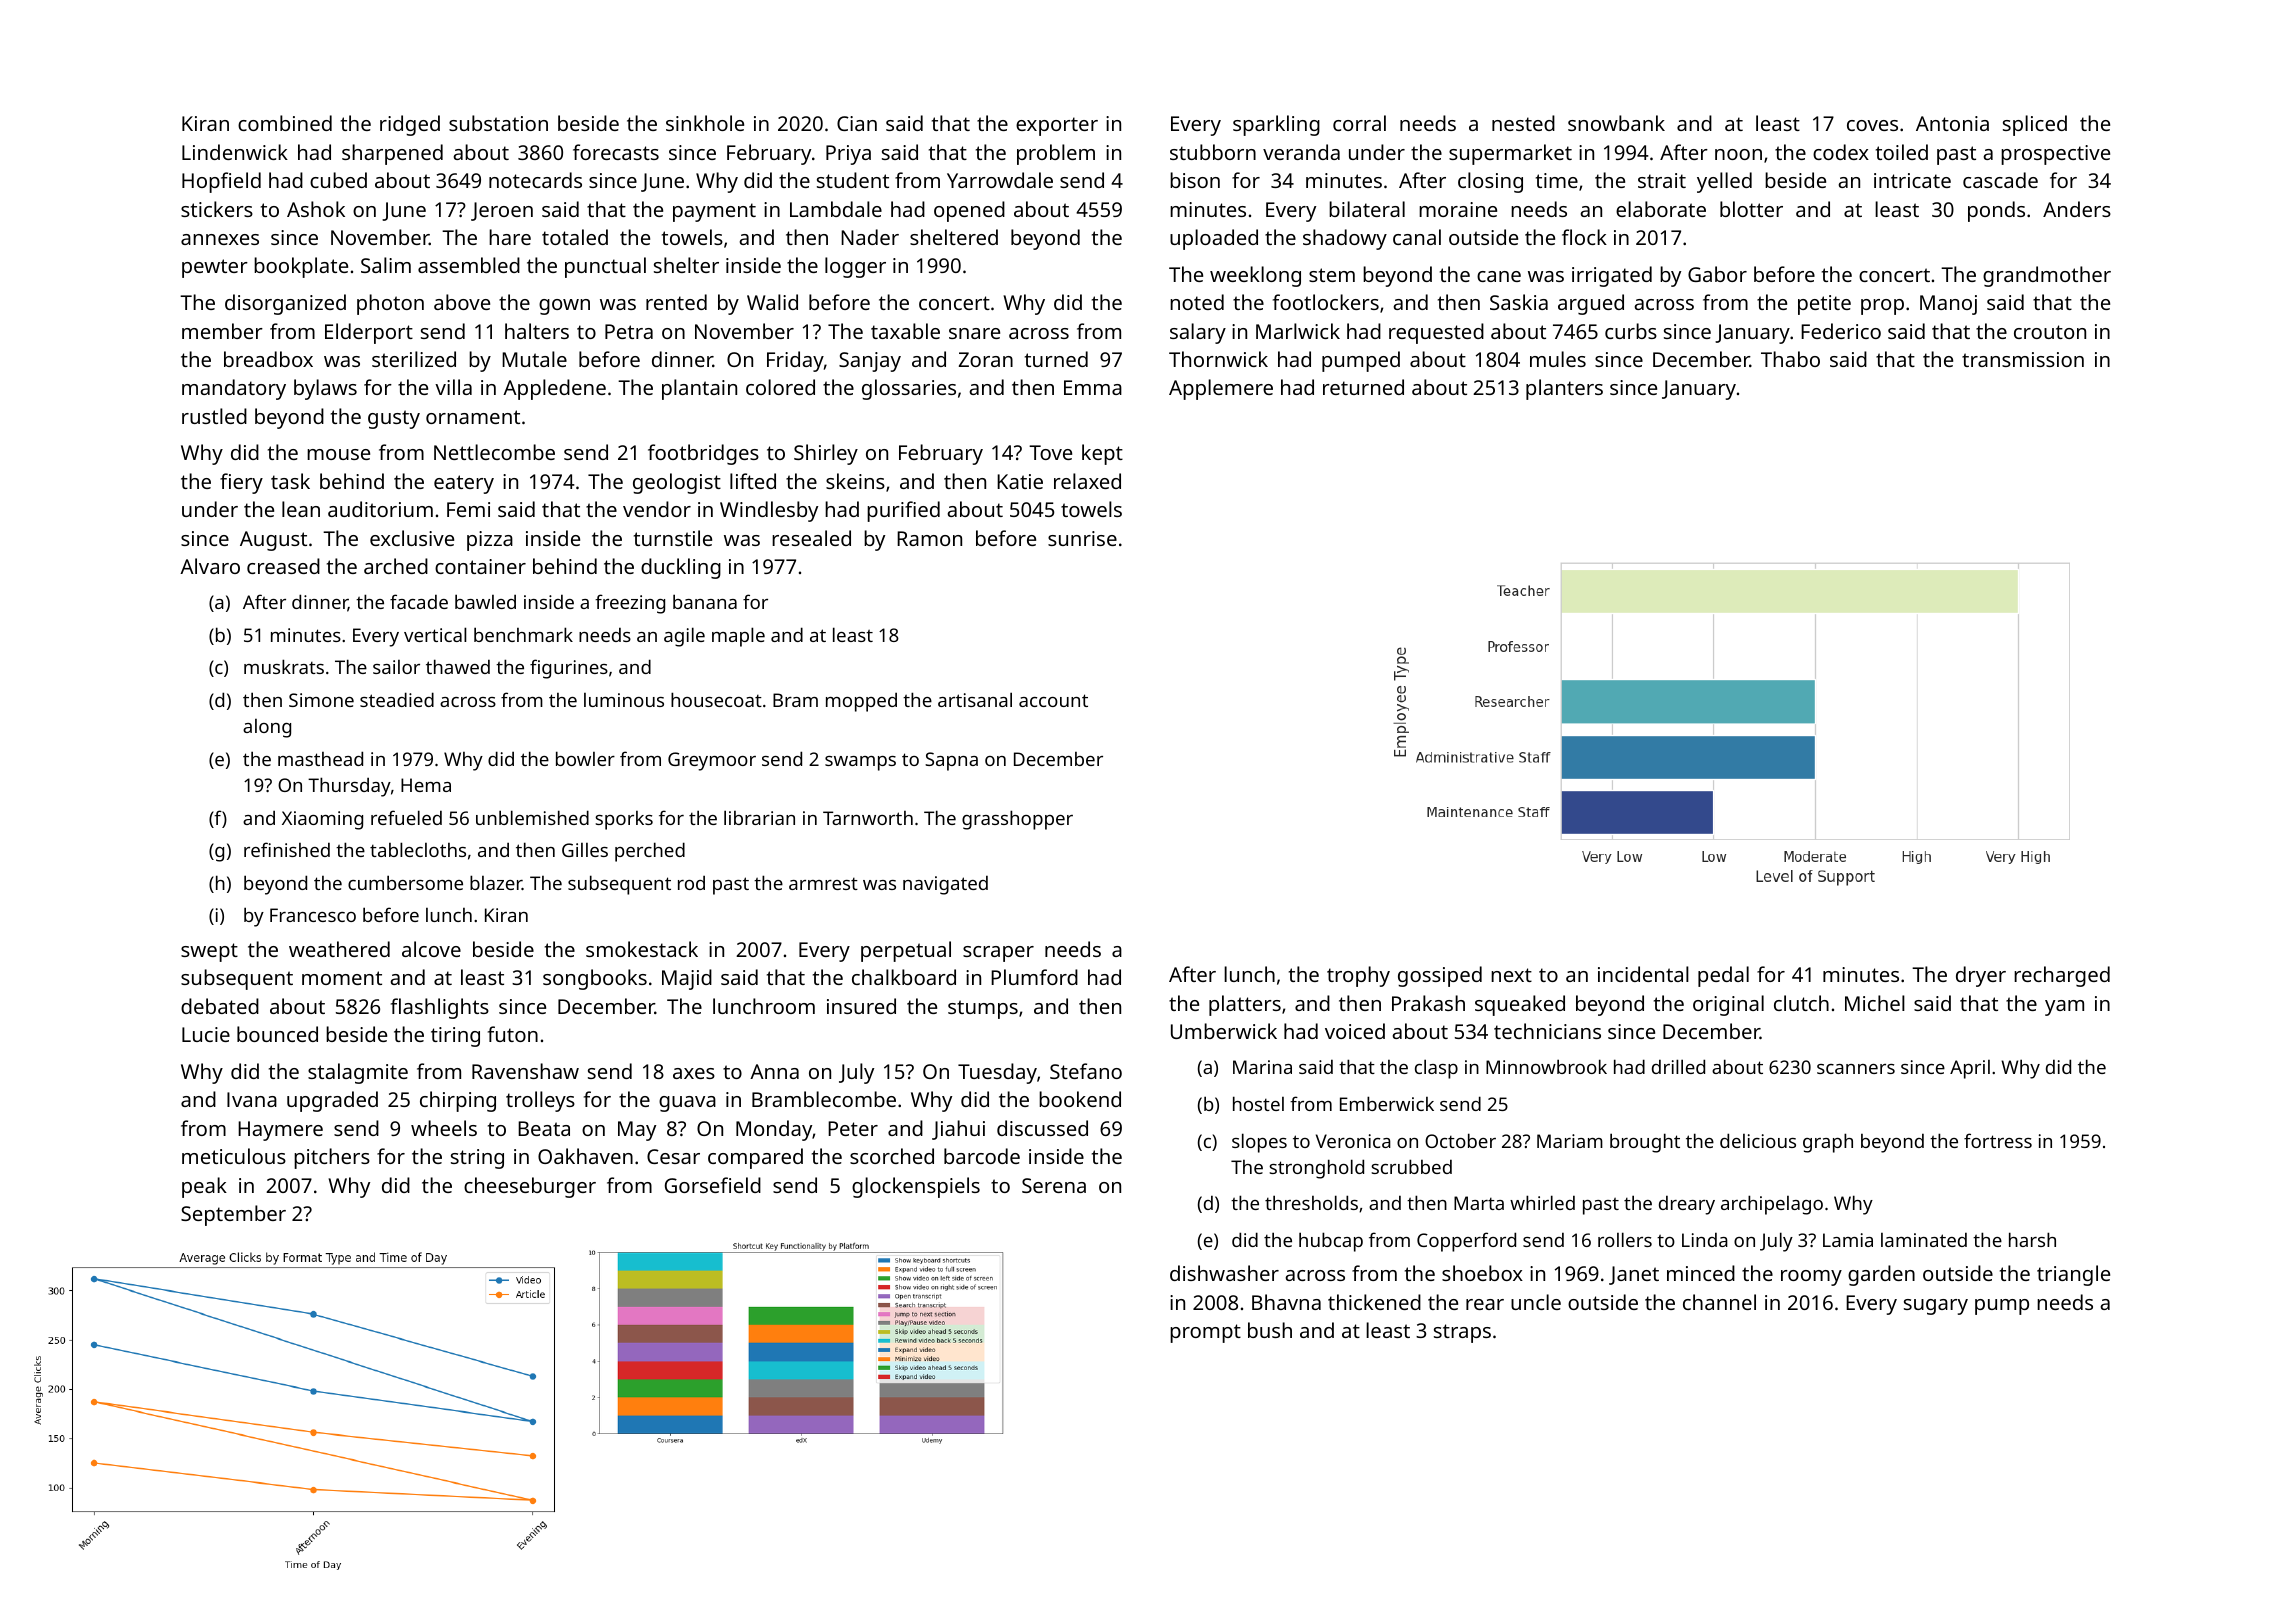 The height and width of the image is (1620, 2292). I want to click on sinkhole, so click(705, 123).
